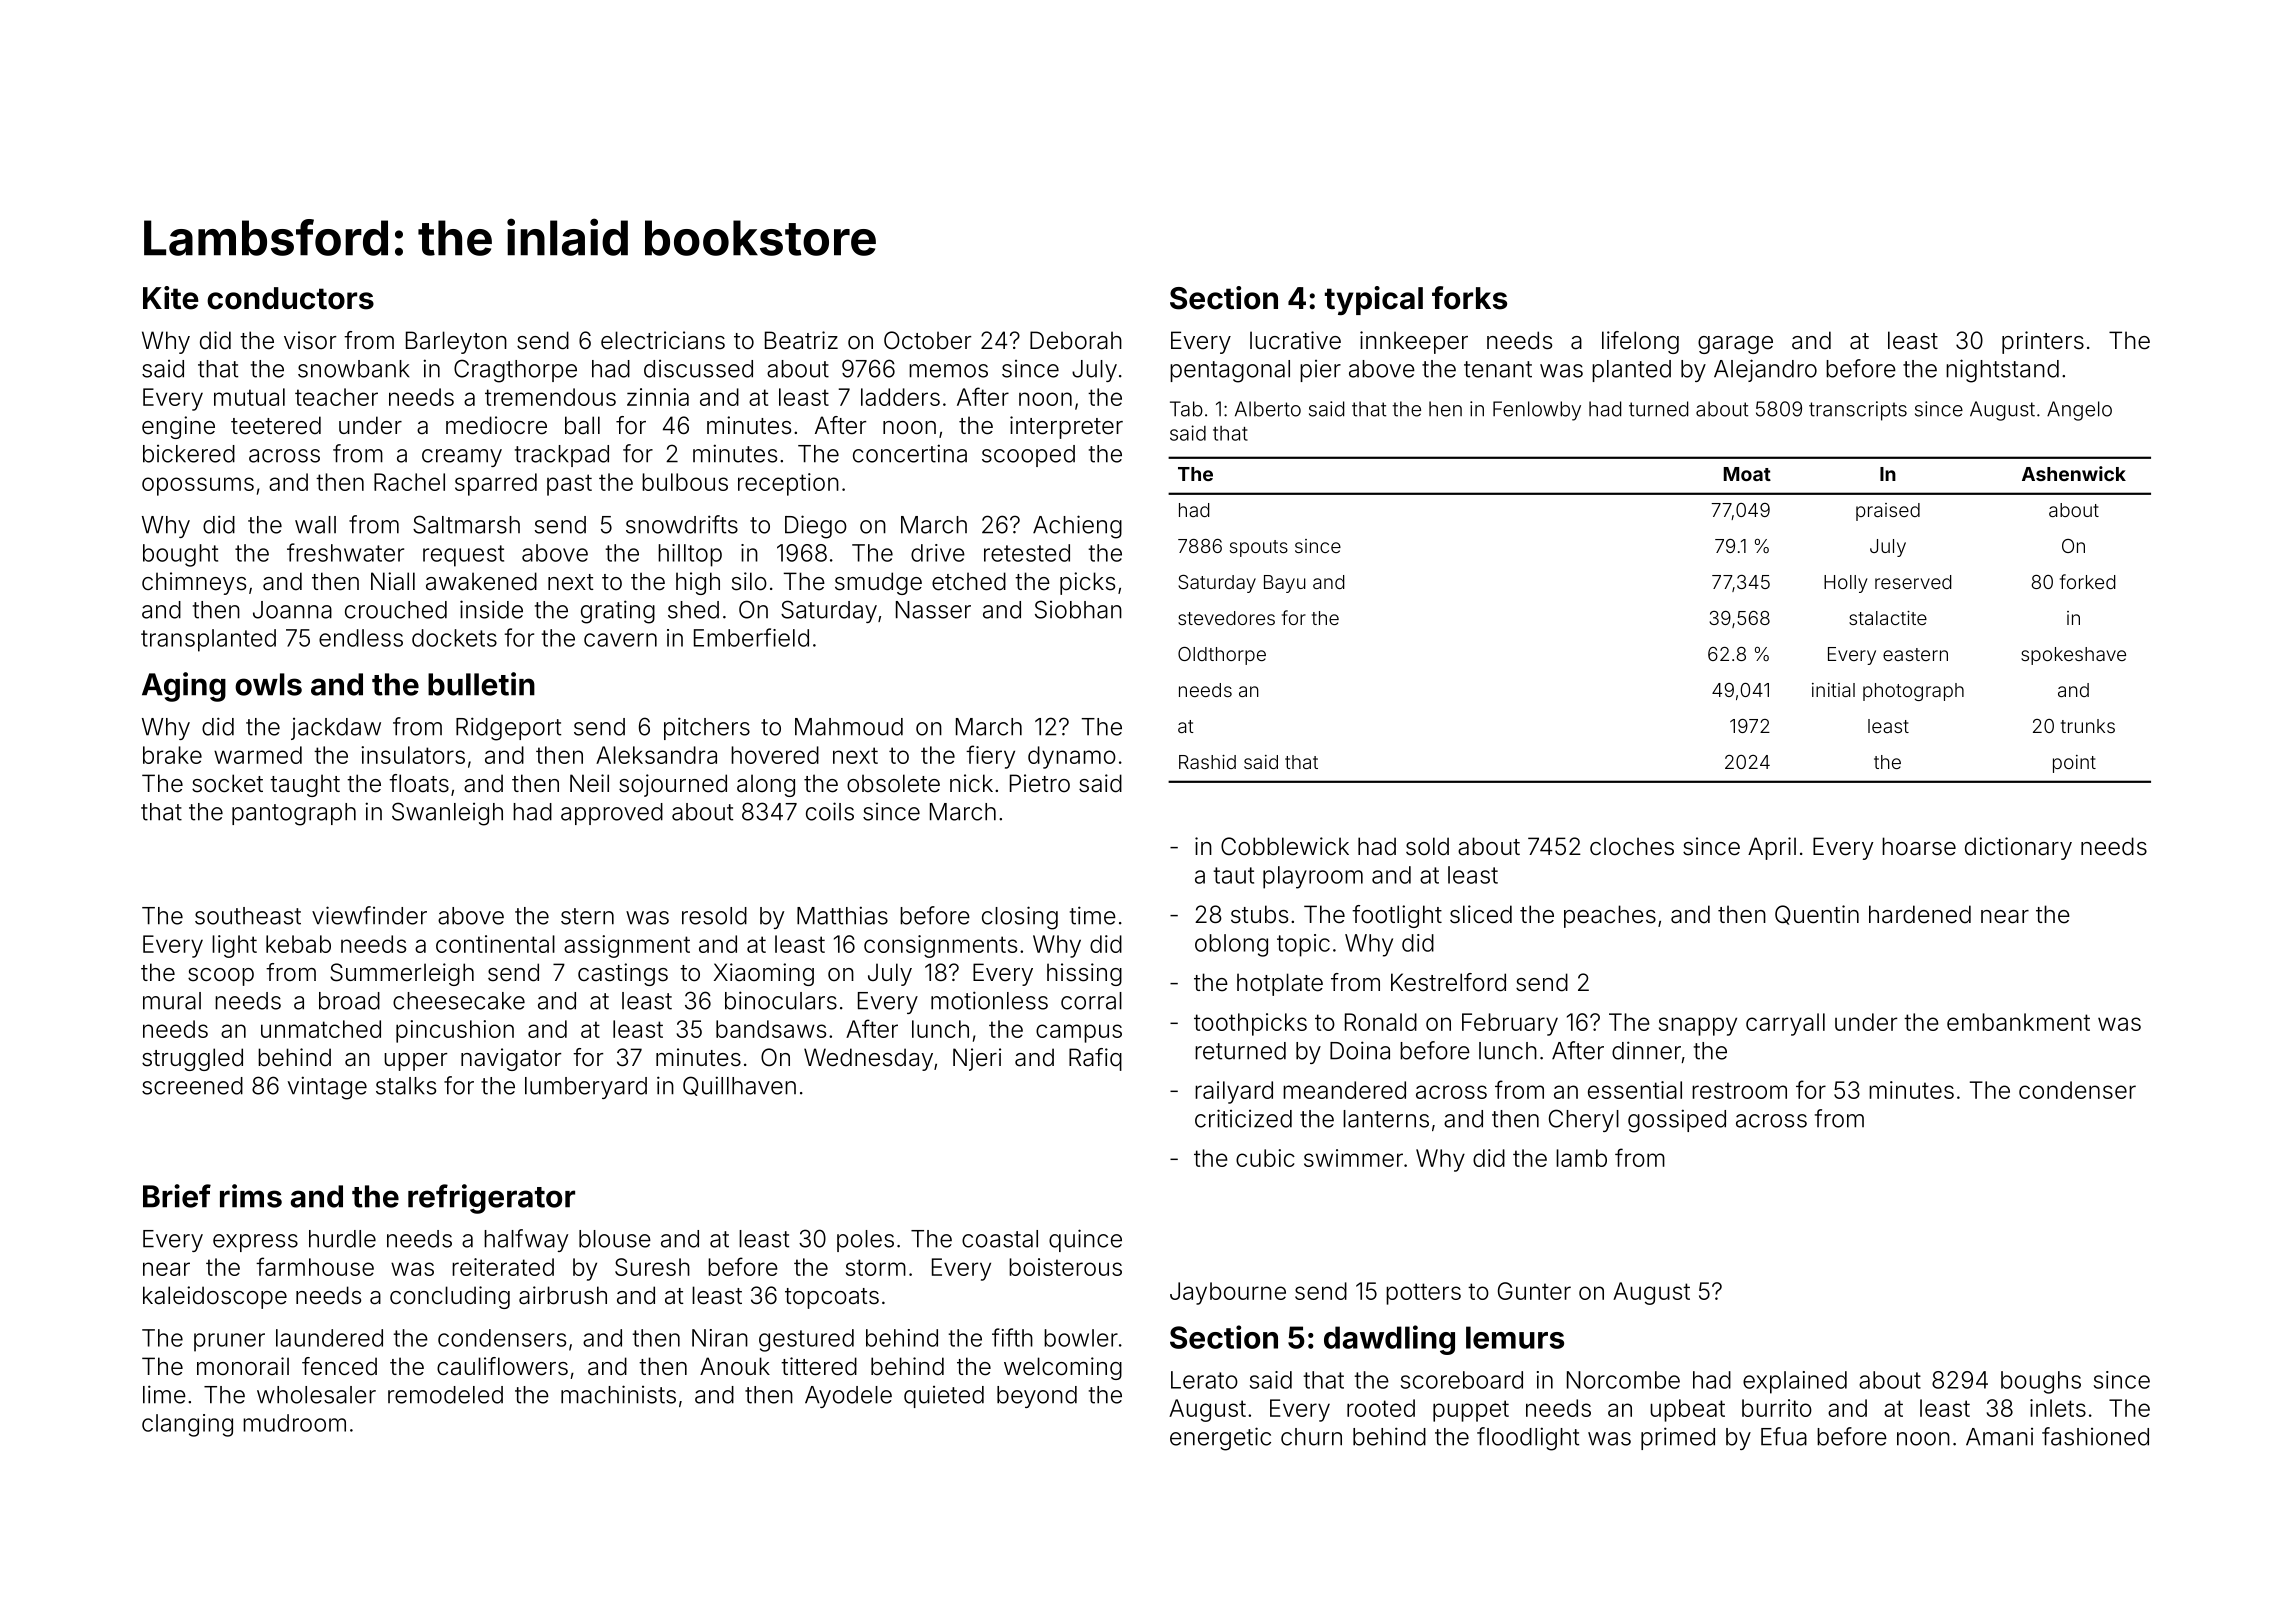 This document has height=1620, width=2292. I want to click on February, so click(1510, 1024).
